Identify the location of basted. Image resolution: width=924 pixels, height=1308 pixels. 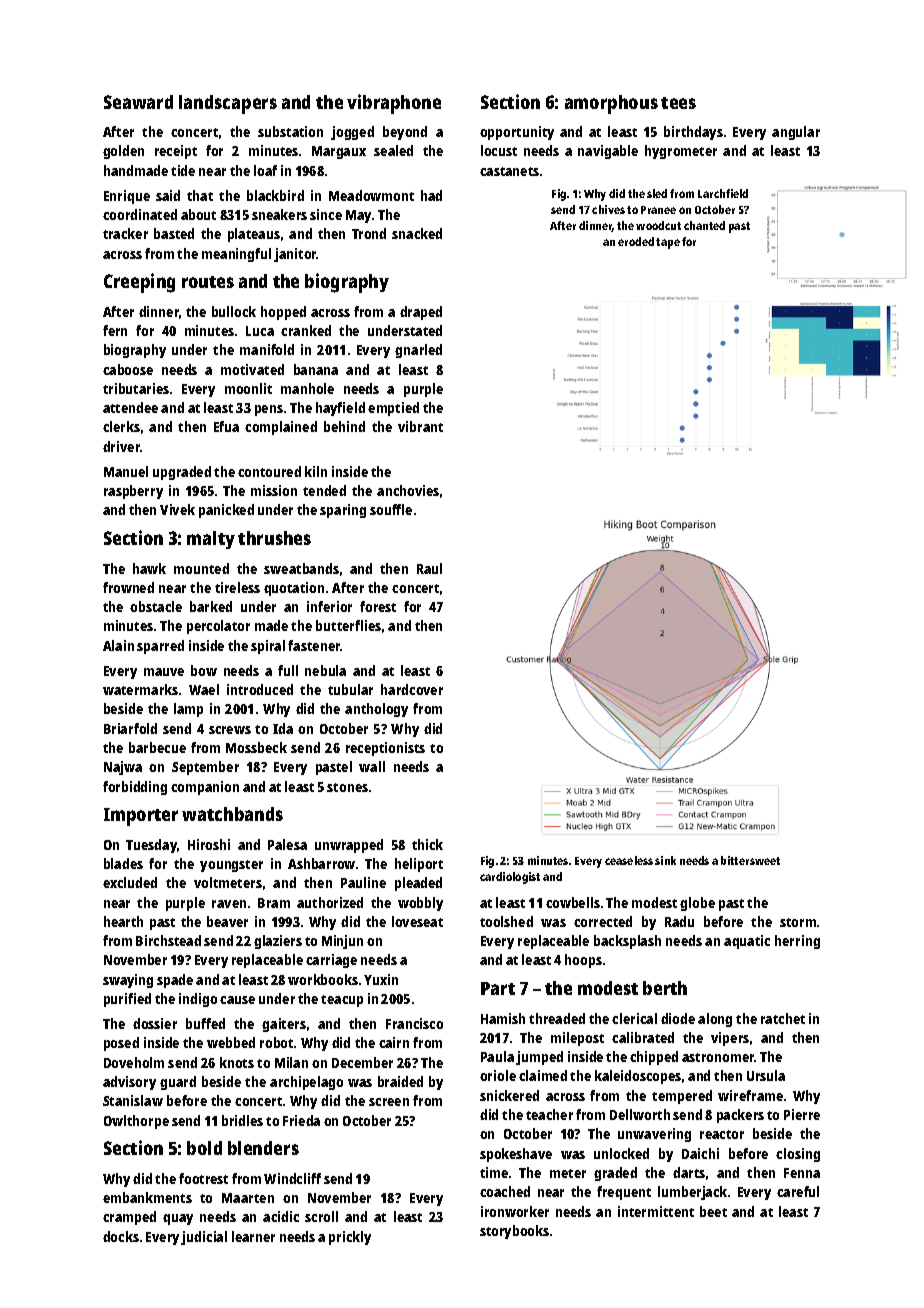
(174, 233).
